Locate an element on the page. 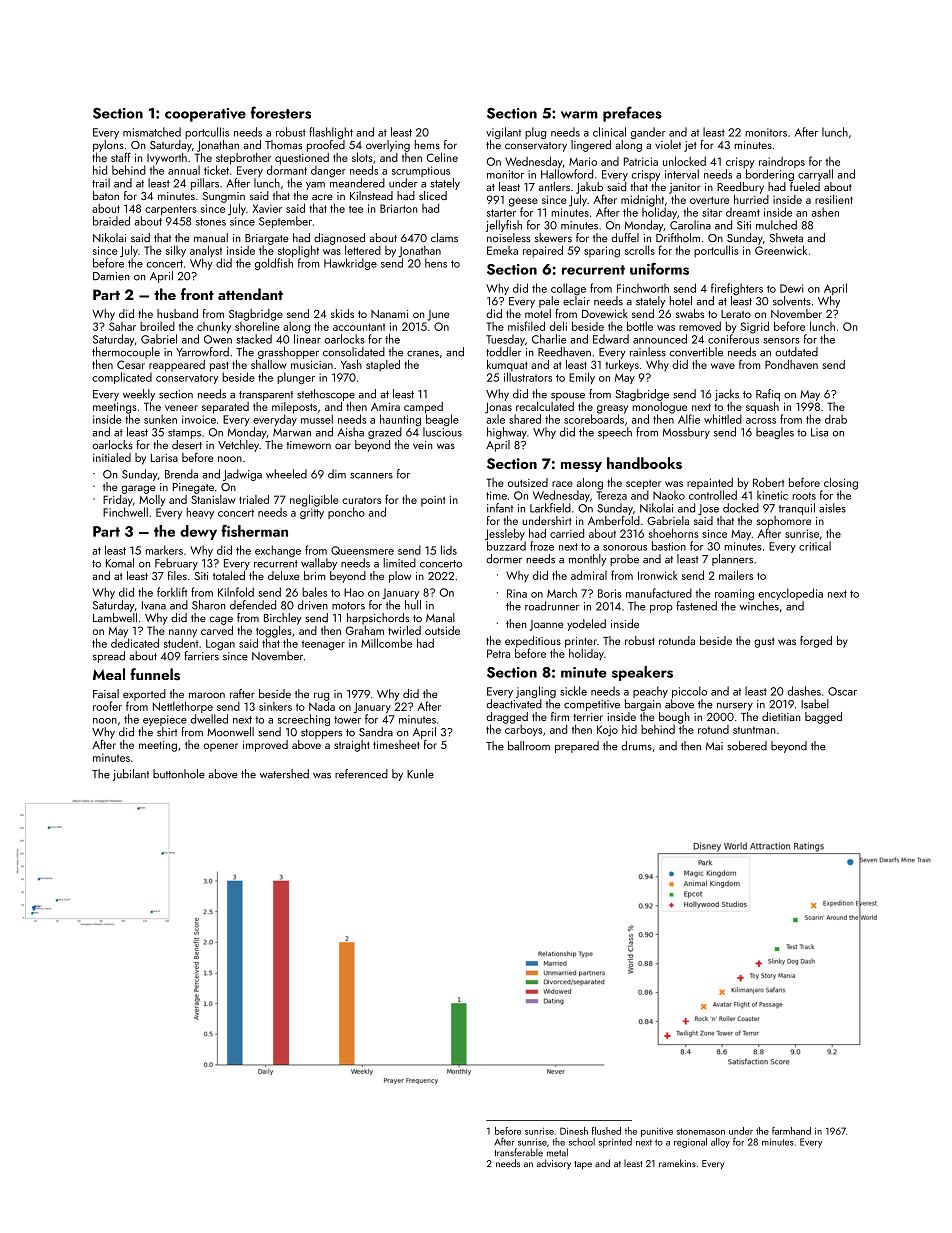  cooperative is located at coordinates (205, 115).
